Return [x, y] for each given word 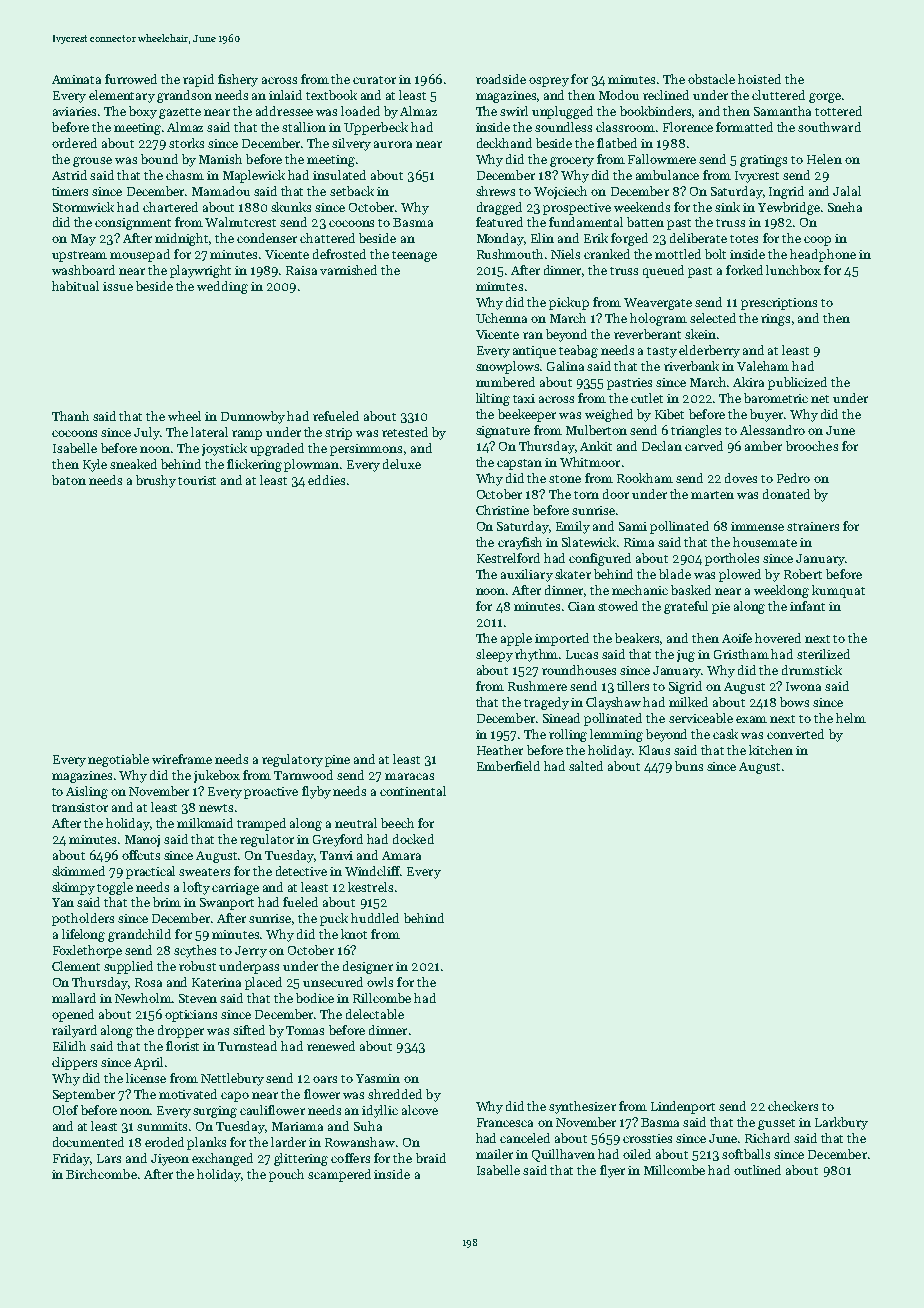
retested [405, 432]
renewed [331, 1046]
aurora [393, 144]
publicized [797, 383]
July [147, 433]
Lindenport [683, 1107]
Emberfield [508, 766]
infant [807, 606]
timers [70, 191]
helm [851, 718]
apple [516, 639]
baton [69, 480]
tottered [838, 111]
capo [235, 1097]
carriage [235, 889]
